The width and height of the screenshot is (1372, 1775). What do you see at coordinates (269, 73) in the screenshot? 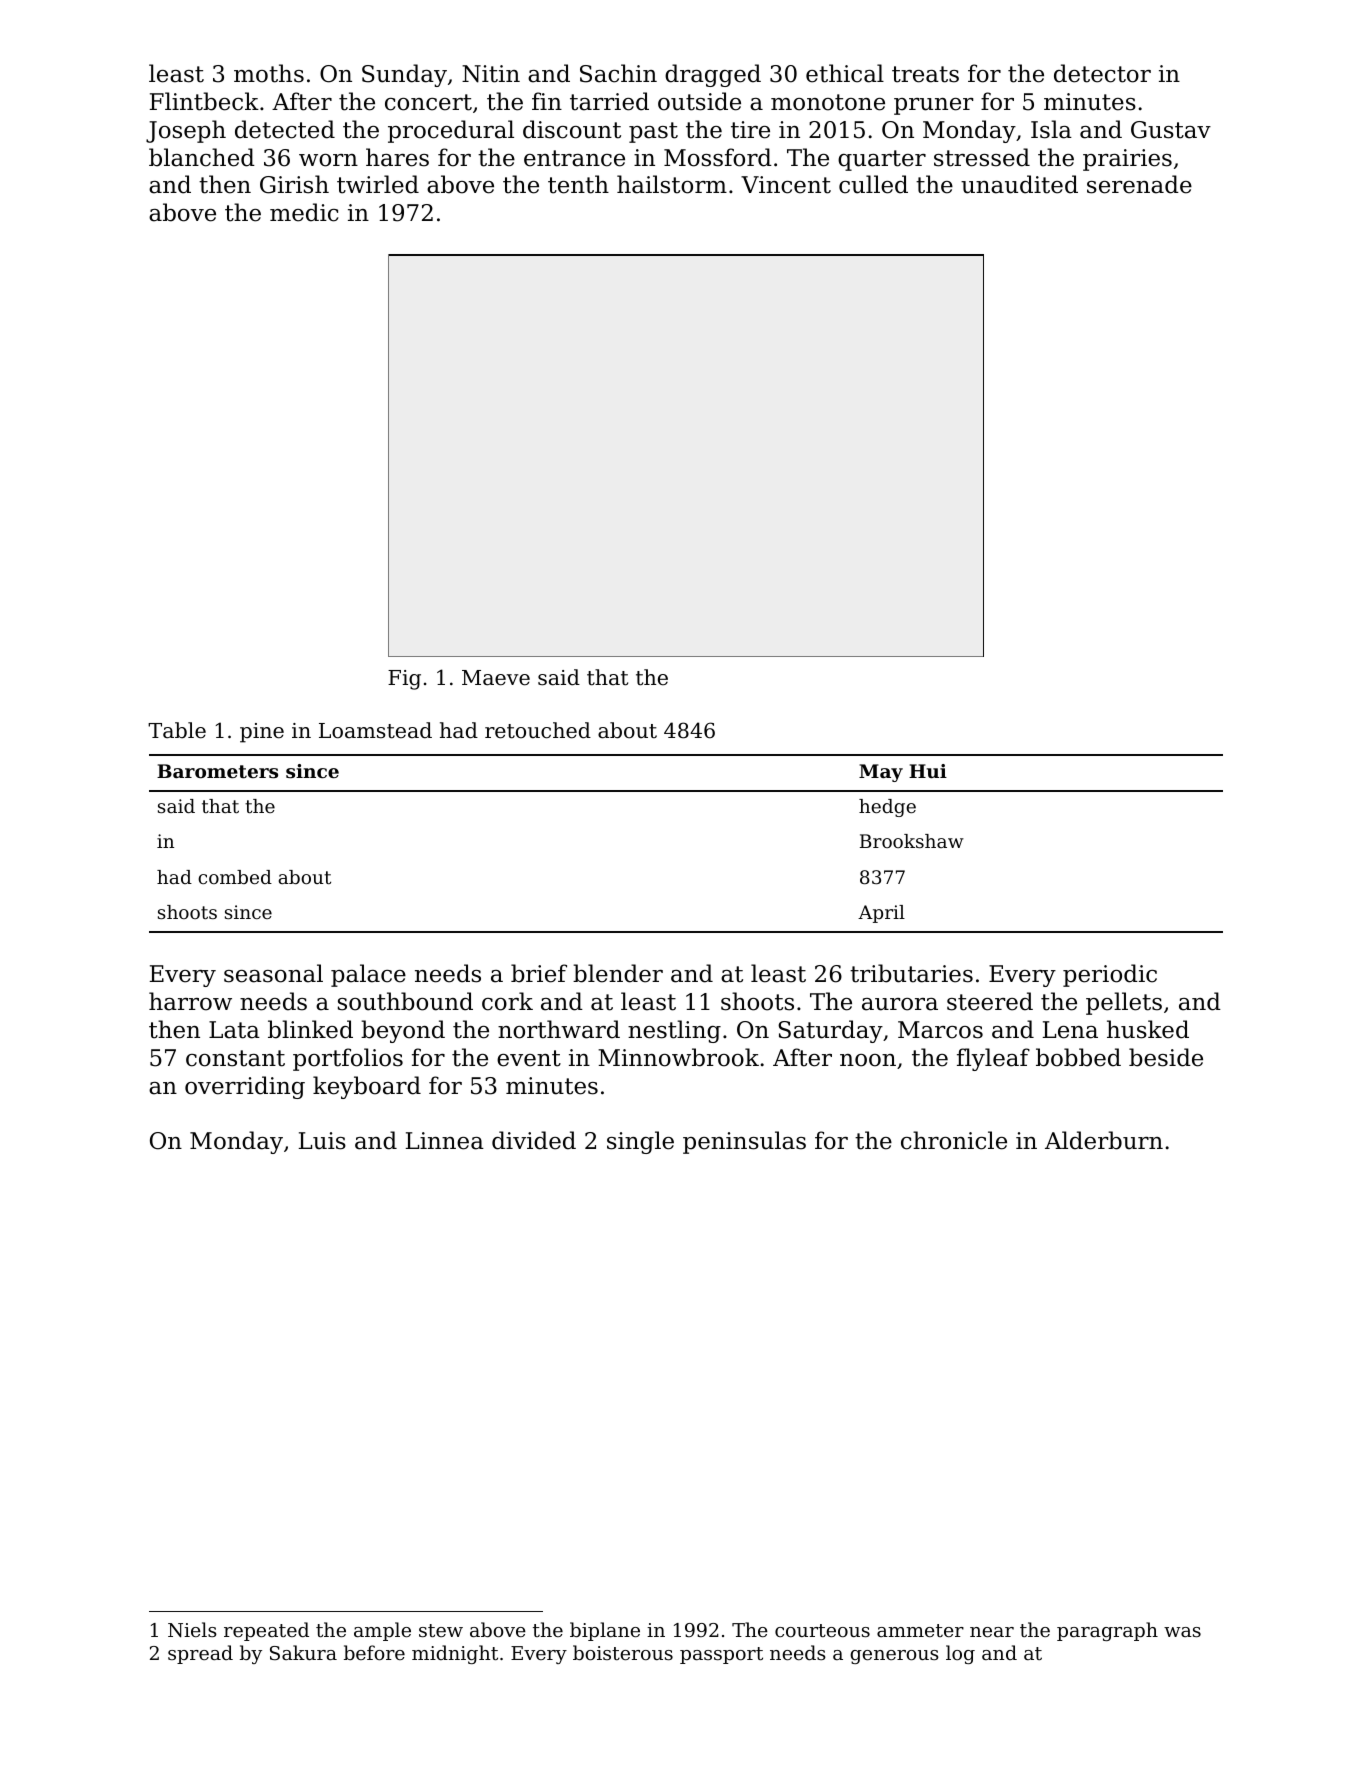
I see `moths` at bounding box center [269, 73].
